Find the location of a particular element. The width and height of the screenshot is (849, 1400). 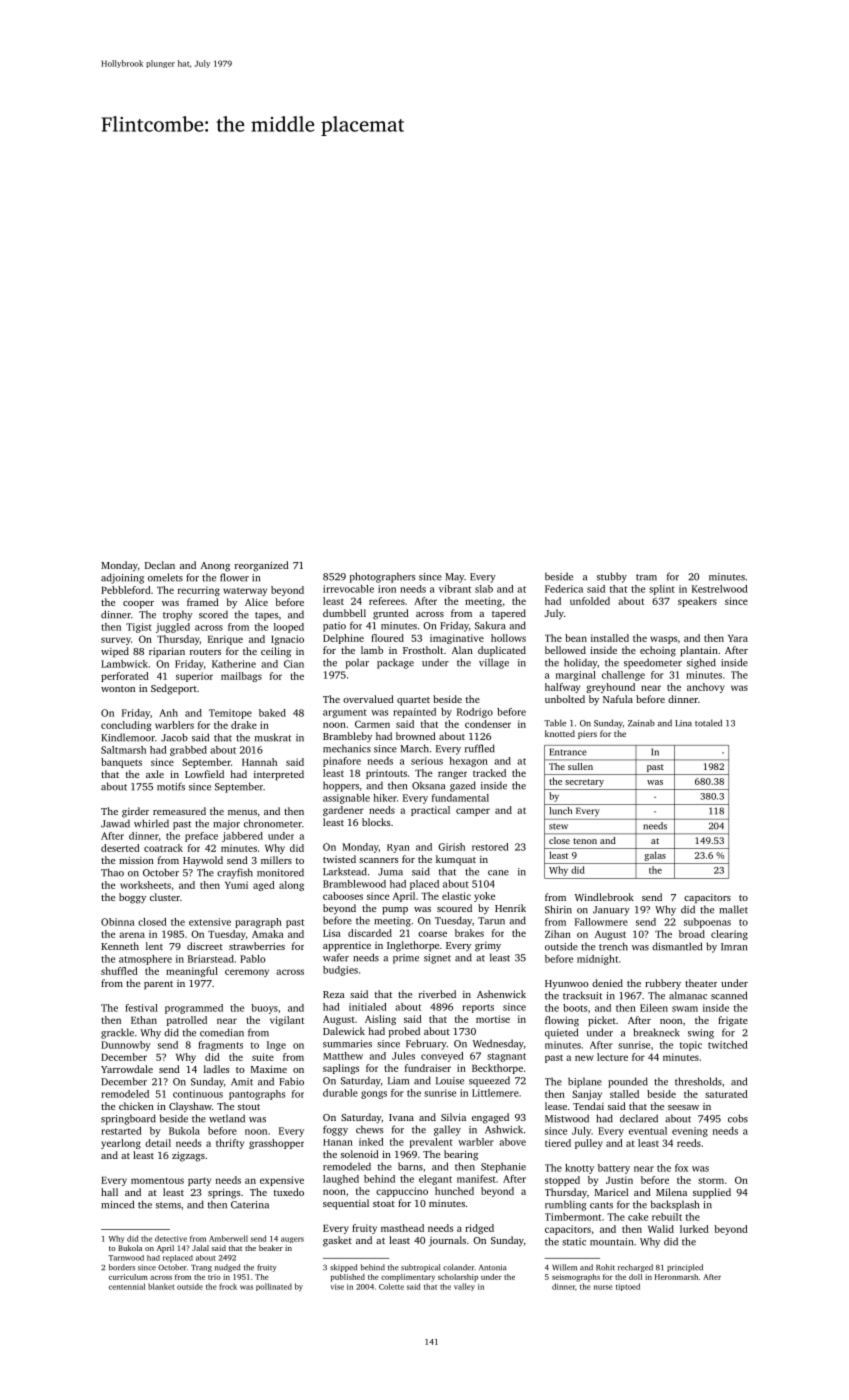

paragraph is located at coordinates (258, 923).
